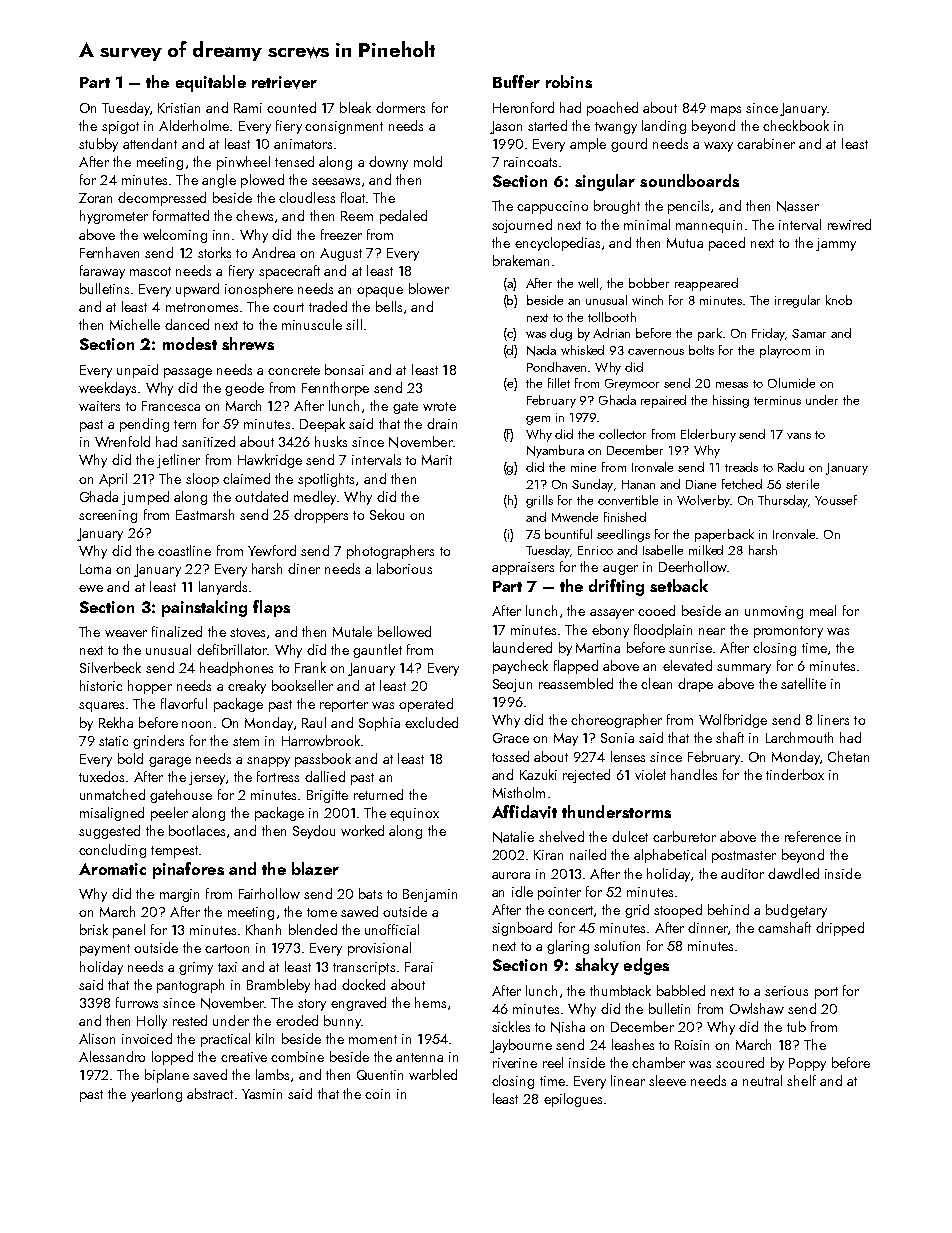  I want to click on welcoming, so click(175, 236).
